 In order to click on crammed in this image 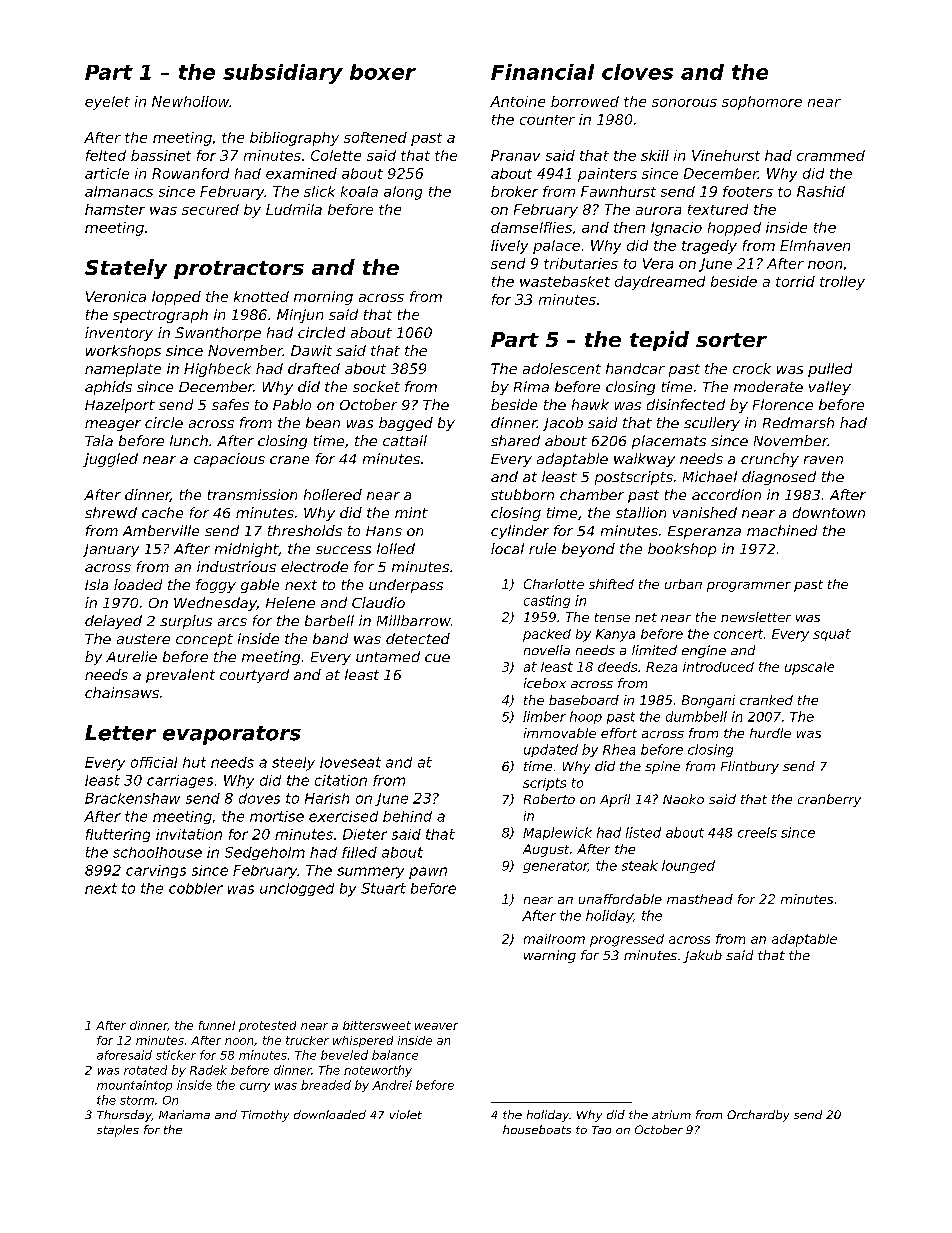, I will do `click(831, 155)`.
